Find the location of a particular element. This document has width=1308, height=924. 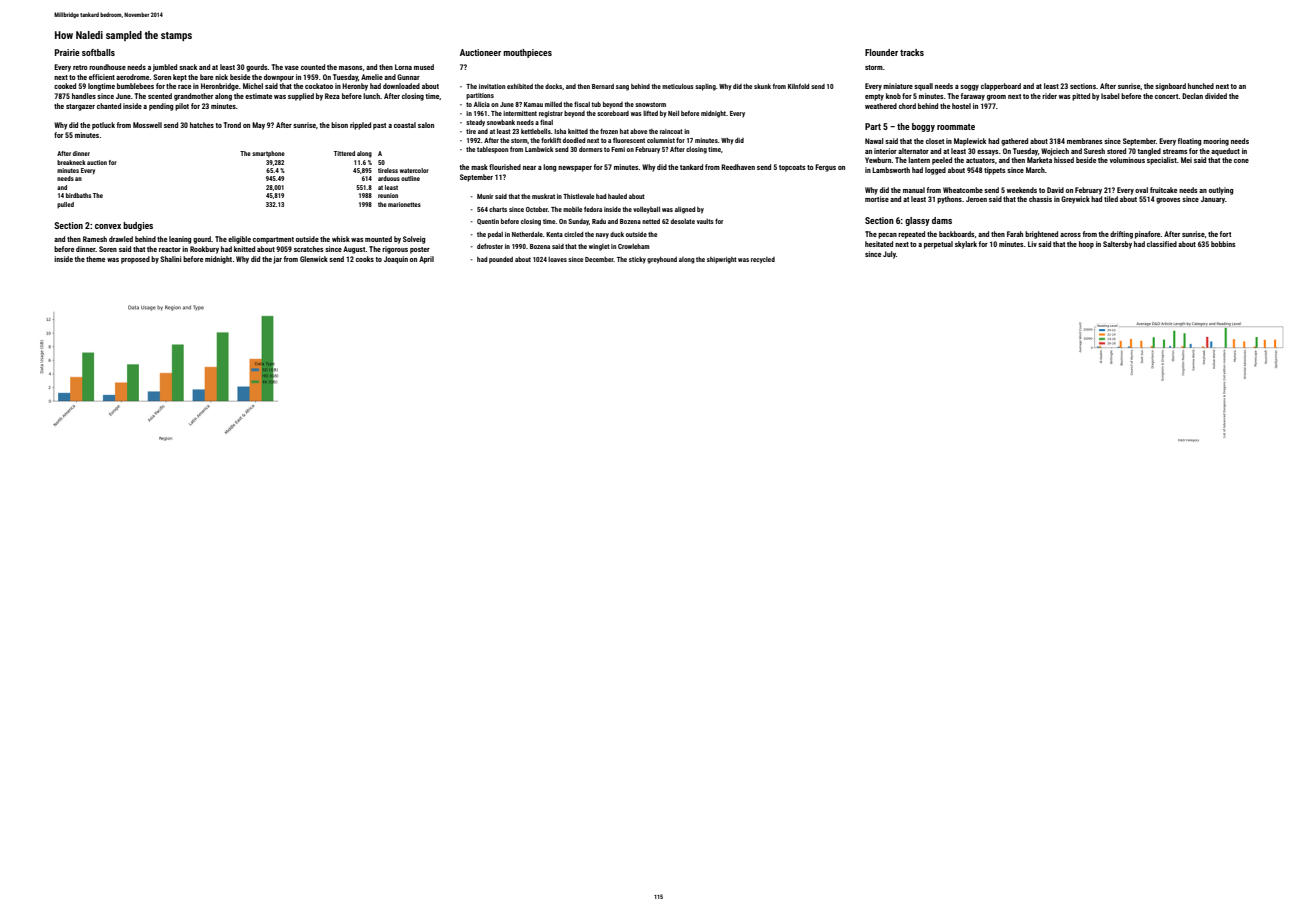

bumblebees is located at coordinates (135, 86).
